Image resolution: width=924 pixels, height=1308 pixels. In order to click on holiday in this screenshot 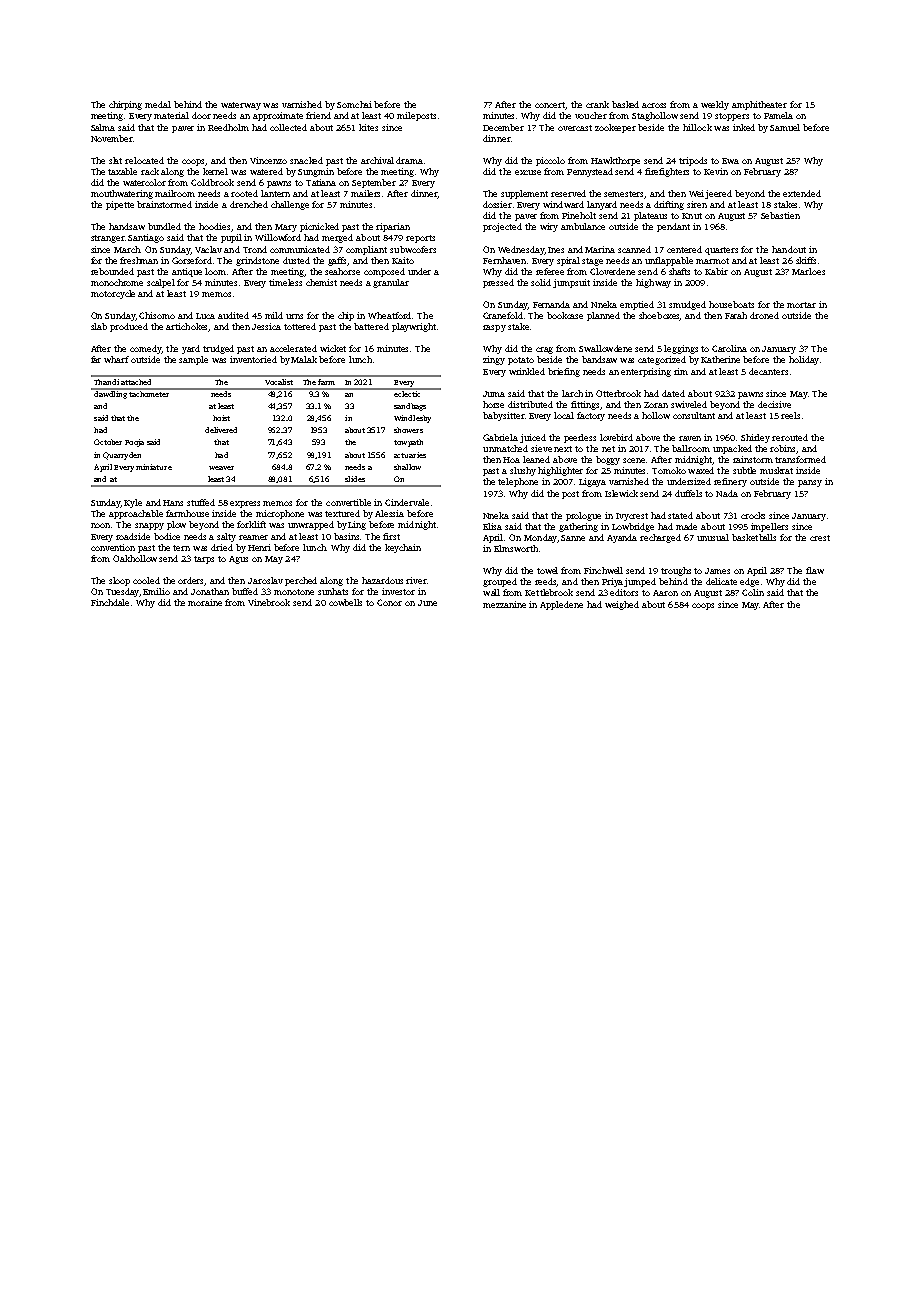, I will do `click(804, 360)`.
